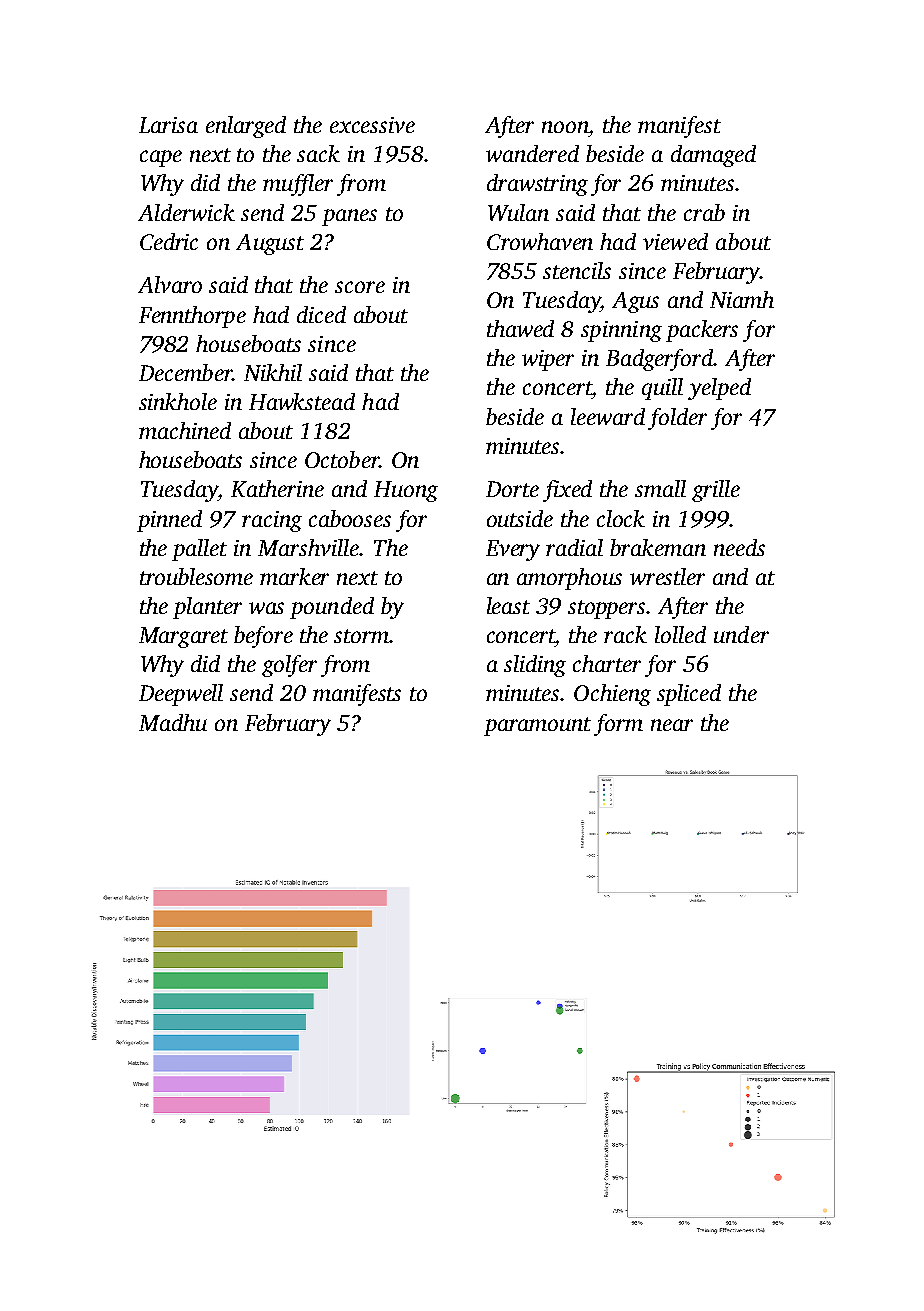 This page has width=924, height=1311. Describe the element at coordinates (537, 726) in the page. I see `paramount` at that location.
